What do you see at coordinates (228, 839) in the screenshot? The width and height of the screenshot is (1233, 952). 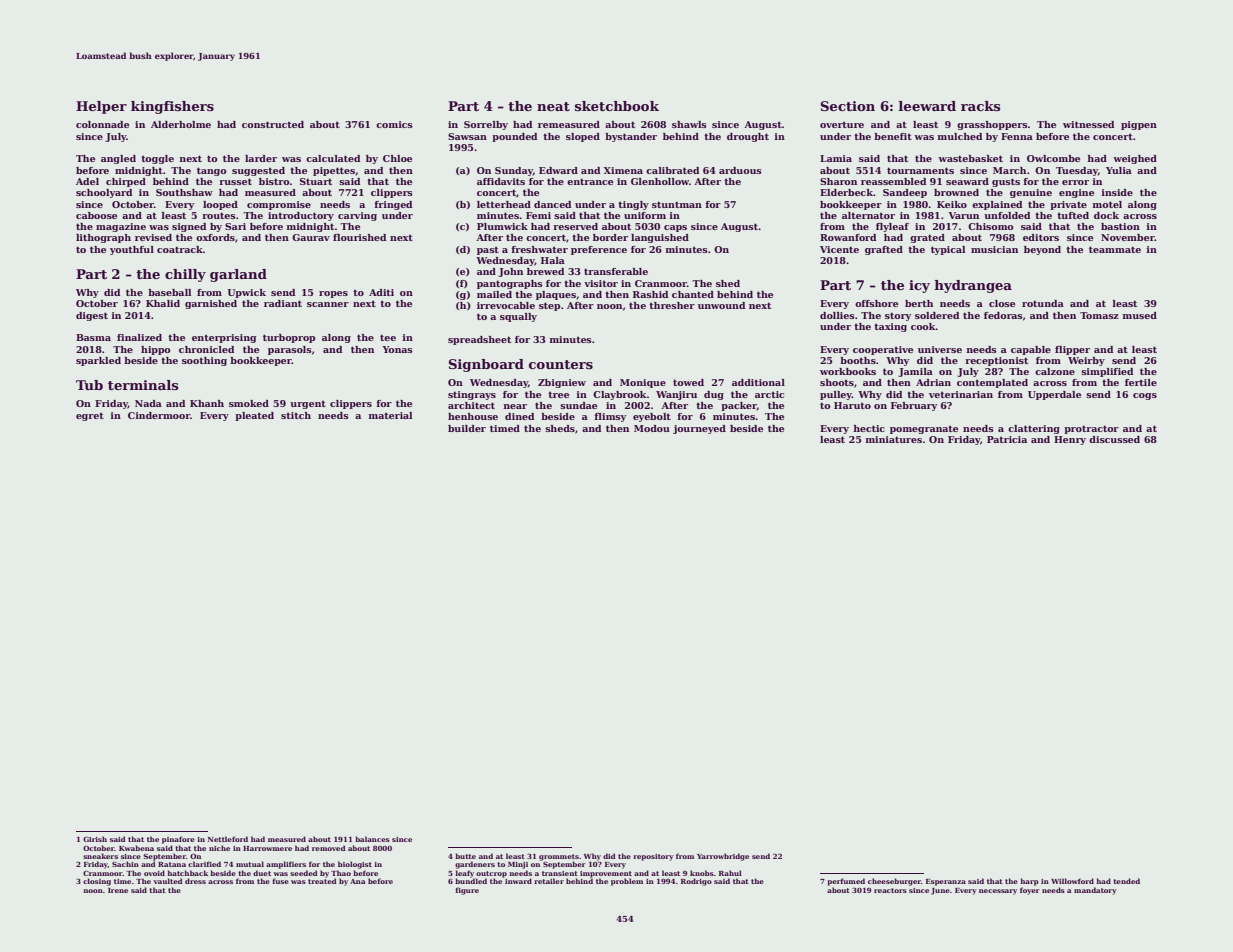 I see `Nettleford` at bounding box center [228, 839].
